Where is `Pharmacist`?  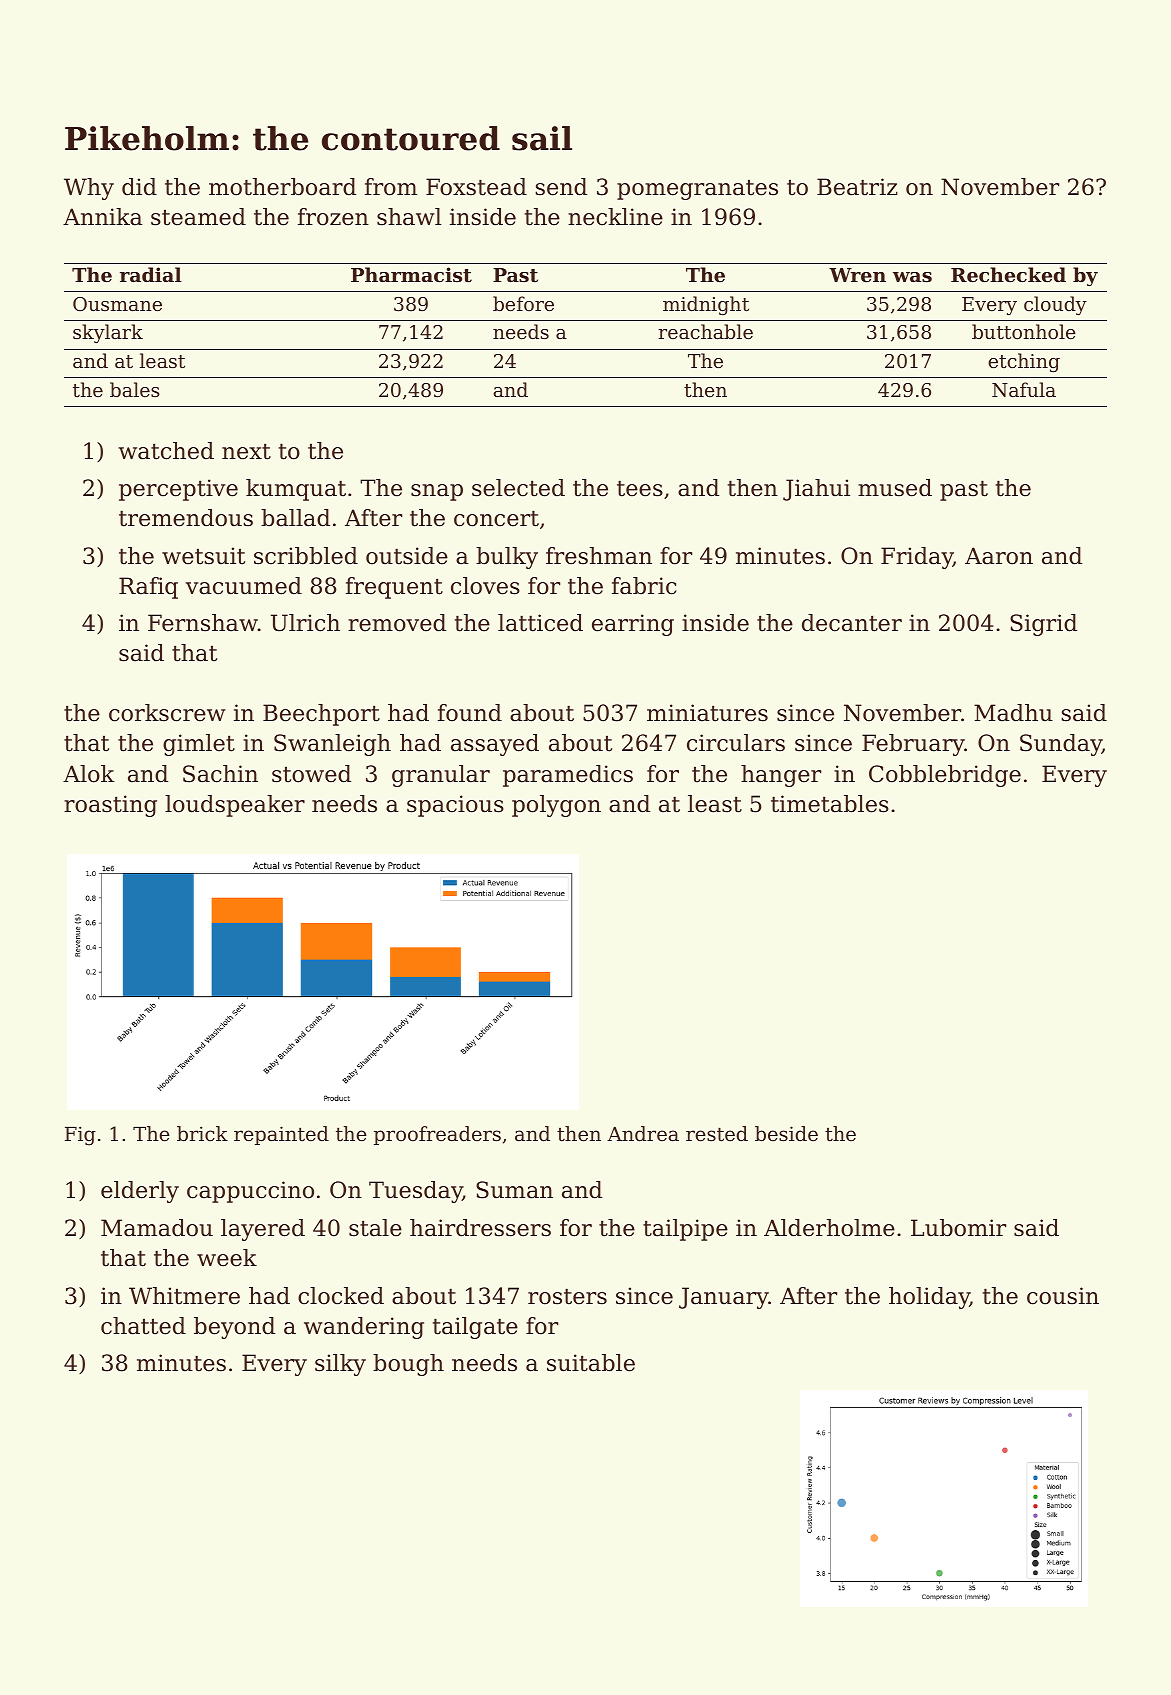 Pharmacist is located at coordinates (411, 275).
